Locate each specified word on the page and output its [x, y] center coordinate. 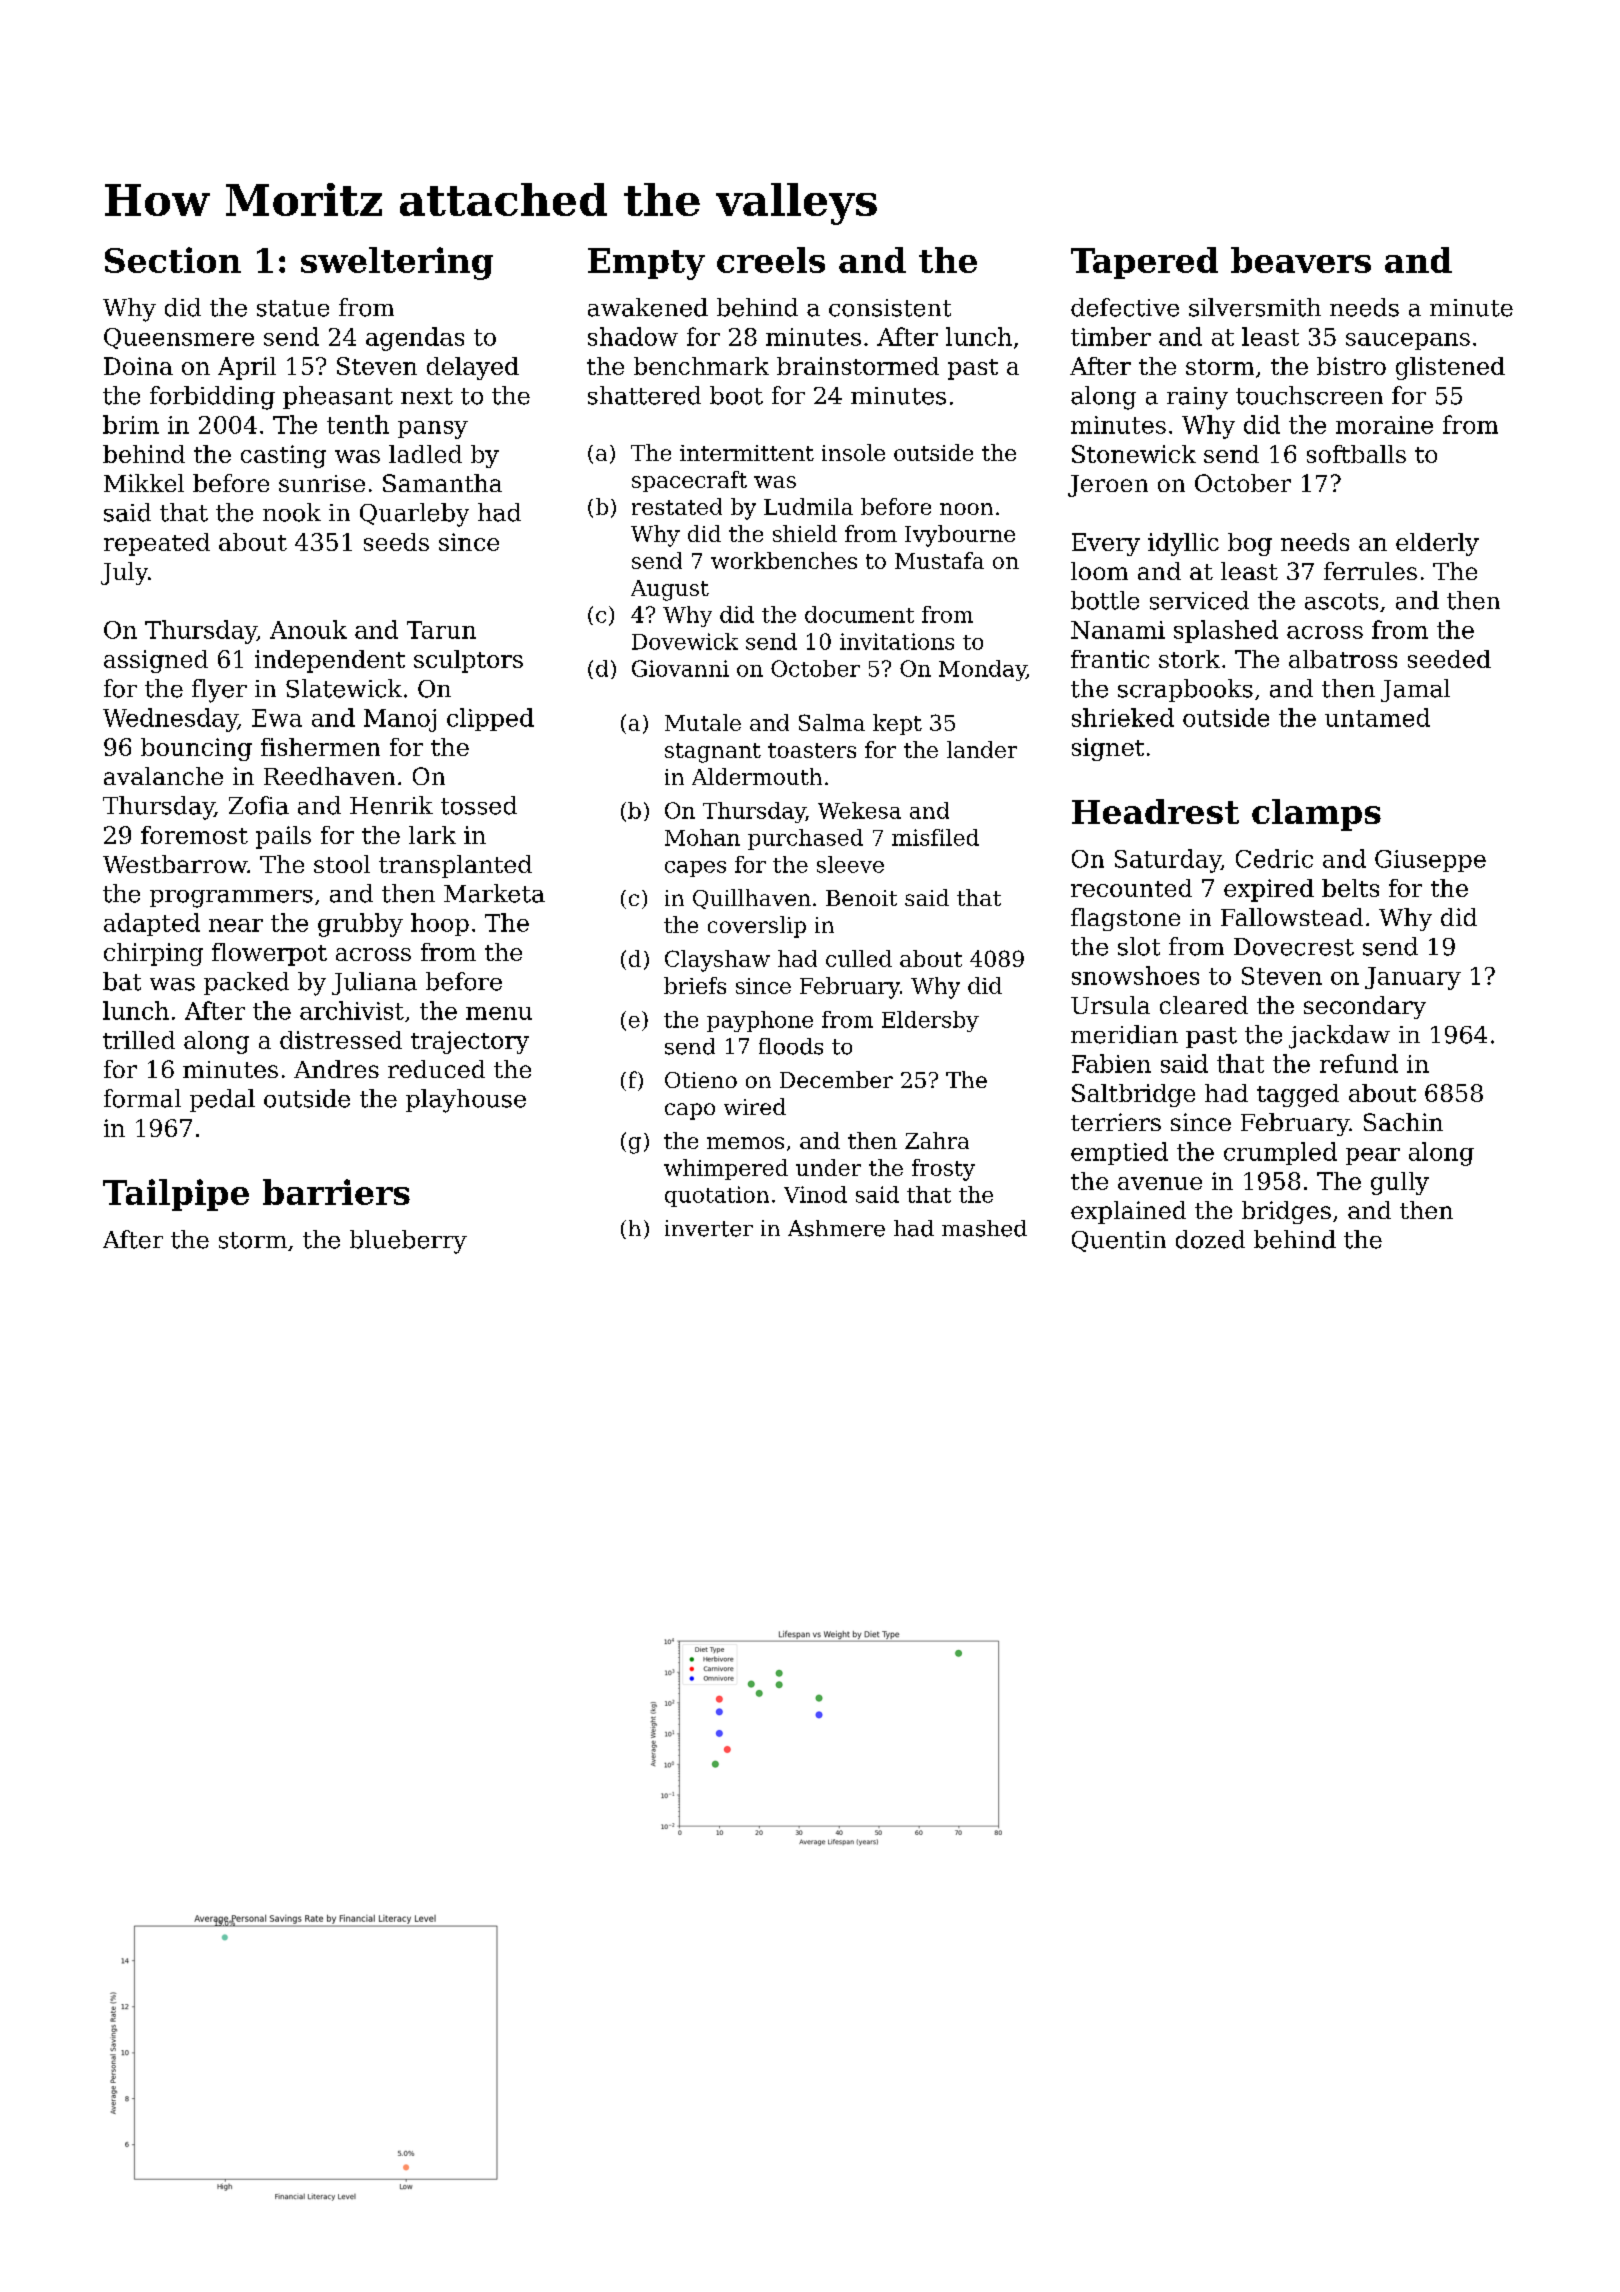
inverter [709, 1228]
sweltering [397, 263]
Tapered [1144, 263]
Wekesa [859, 810]
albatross [1343, 659]
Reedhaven [329, 776]
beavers [1301, 260]
